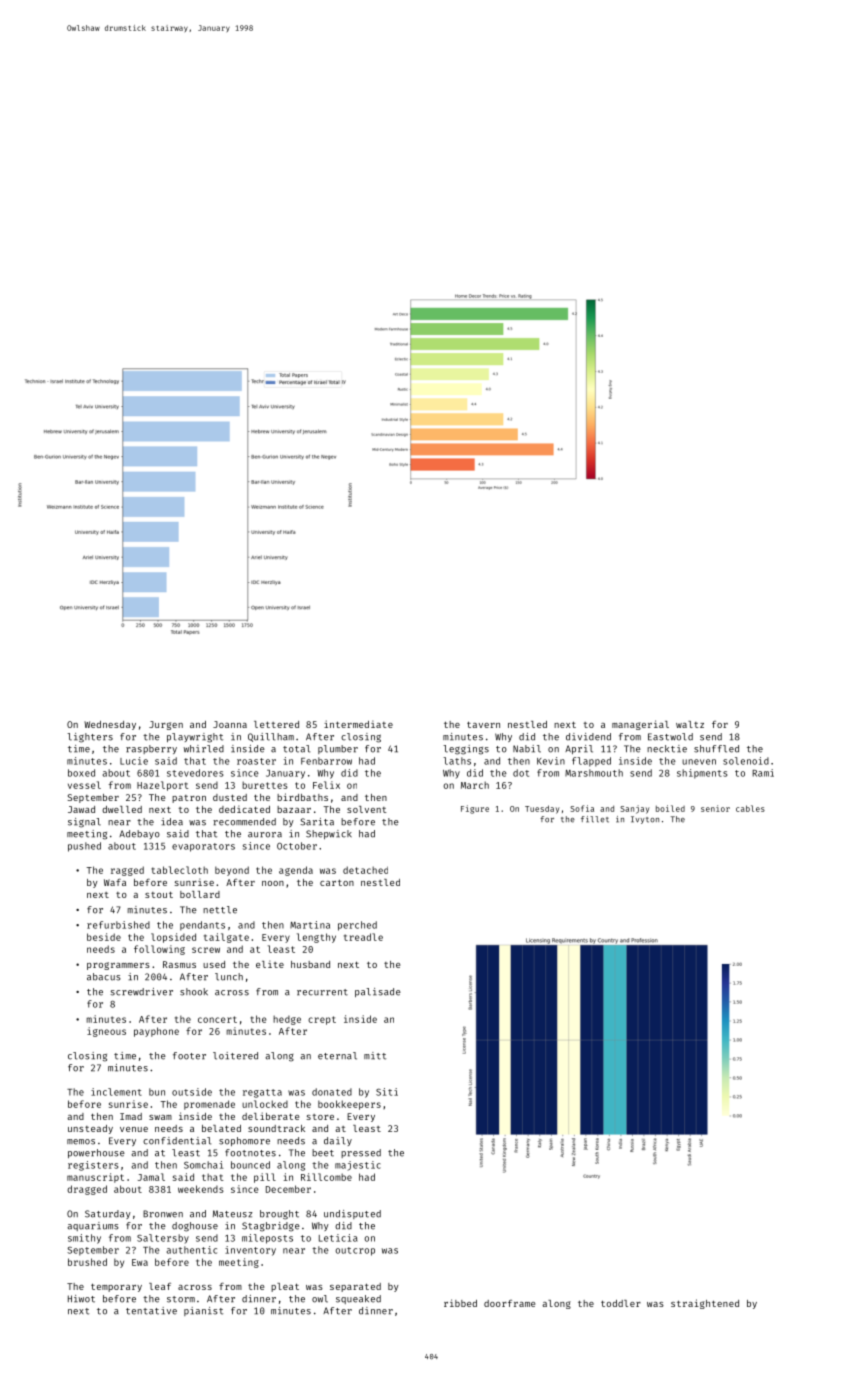  I want to click on boxed, so click(81, 773).
